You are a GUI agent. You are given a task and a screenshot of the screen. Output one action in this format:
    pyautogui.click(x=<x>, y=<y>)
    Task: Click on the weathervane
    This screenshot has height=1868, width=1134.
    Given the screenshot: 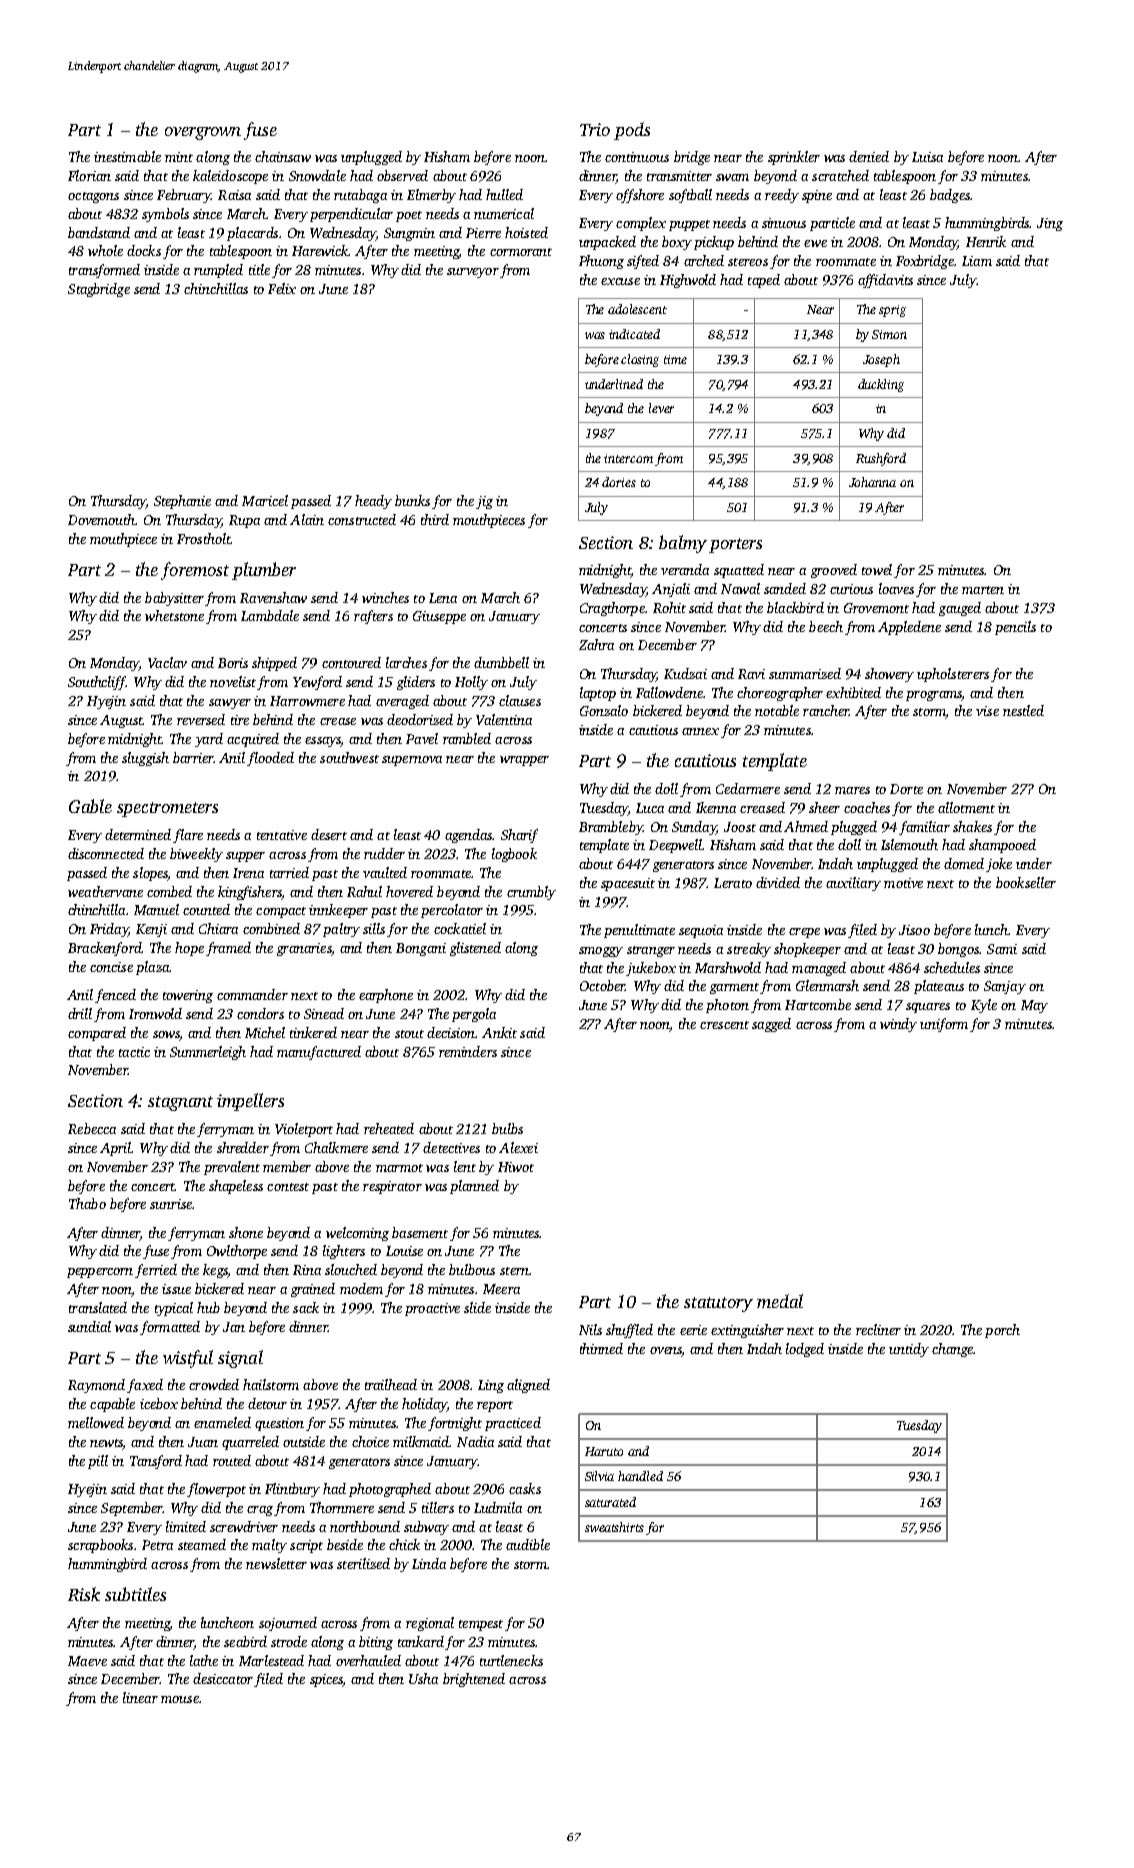 What is the action you would take?
    pyautogui.click(x=105, y=891)
